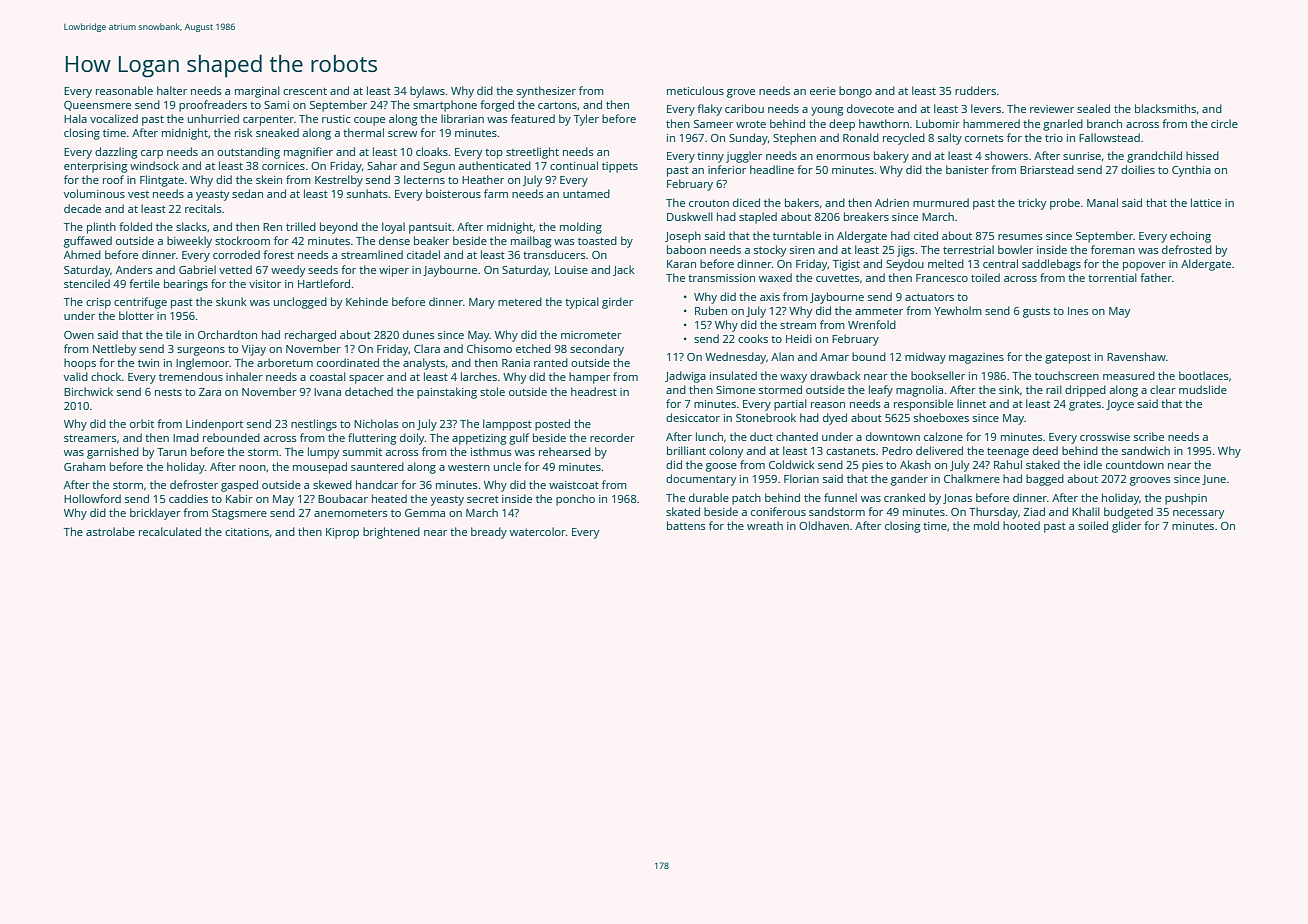 Image resolution: width=1308 pixels, height=924 pixels. I want to click on watercolor, so click(538, 531).
